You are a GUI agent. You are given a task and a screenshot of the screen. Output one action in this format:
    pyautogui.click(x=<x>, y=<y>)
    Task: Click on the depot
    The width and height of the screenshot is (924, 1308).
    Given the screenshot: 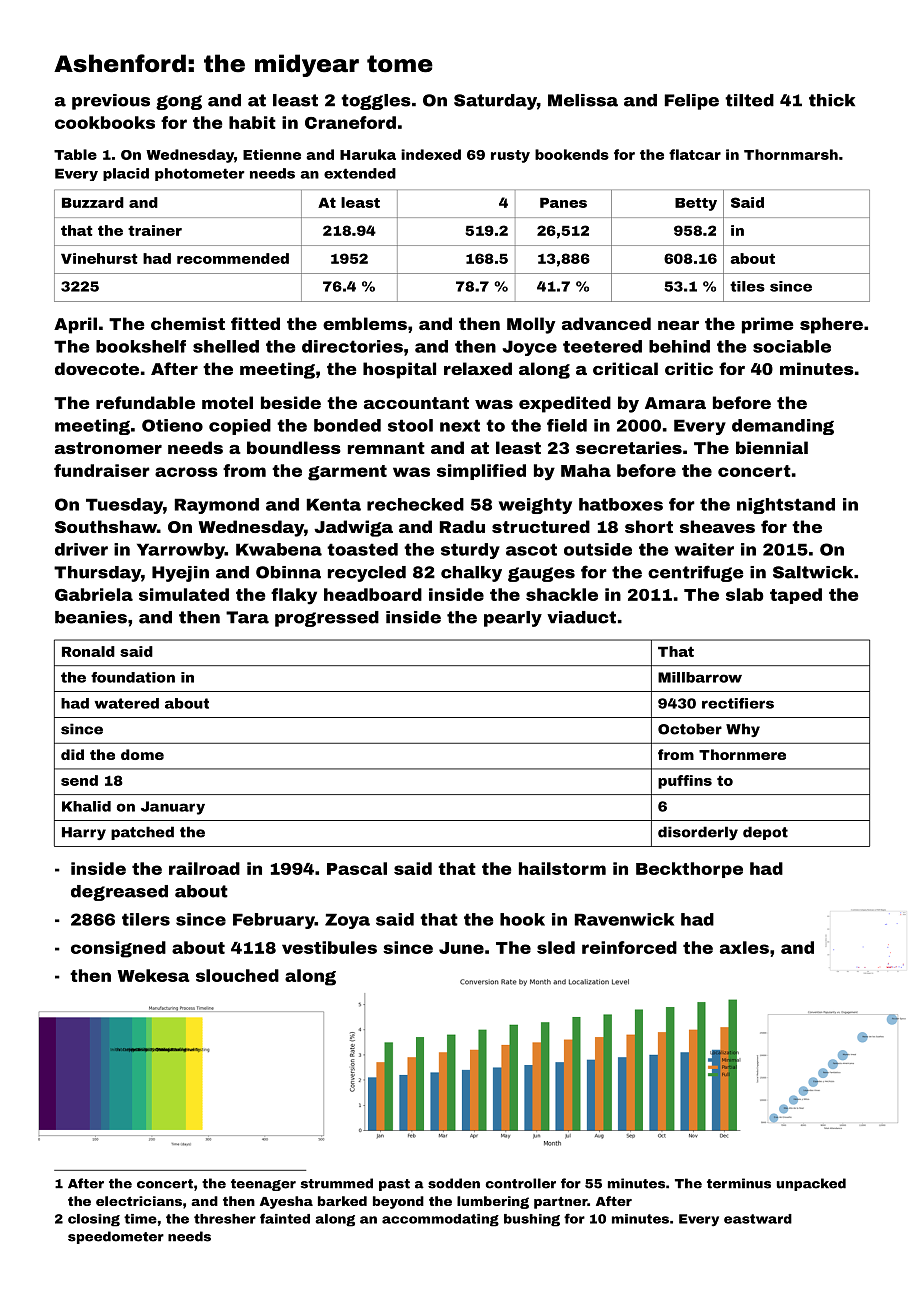 What is the action you would take?
    pyautogui.click(x=765, y=833)
